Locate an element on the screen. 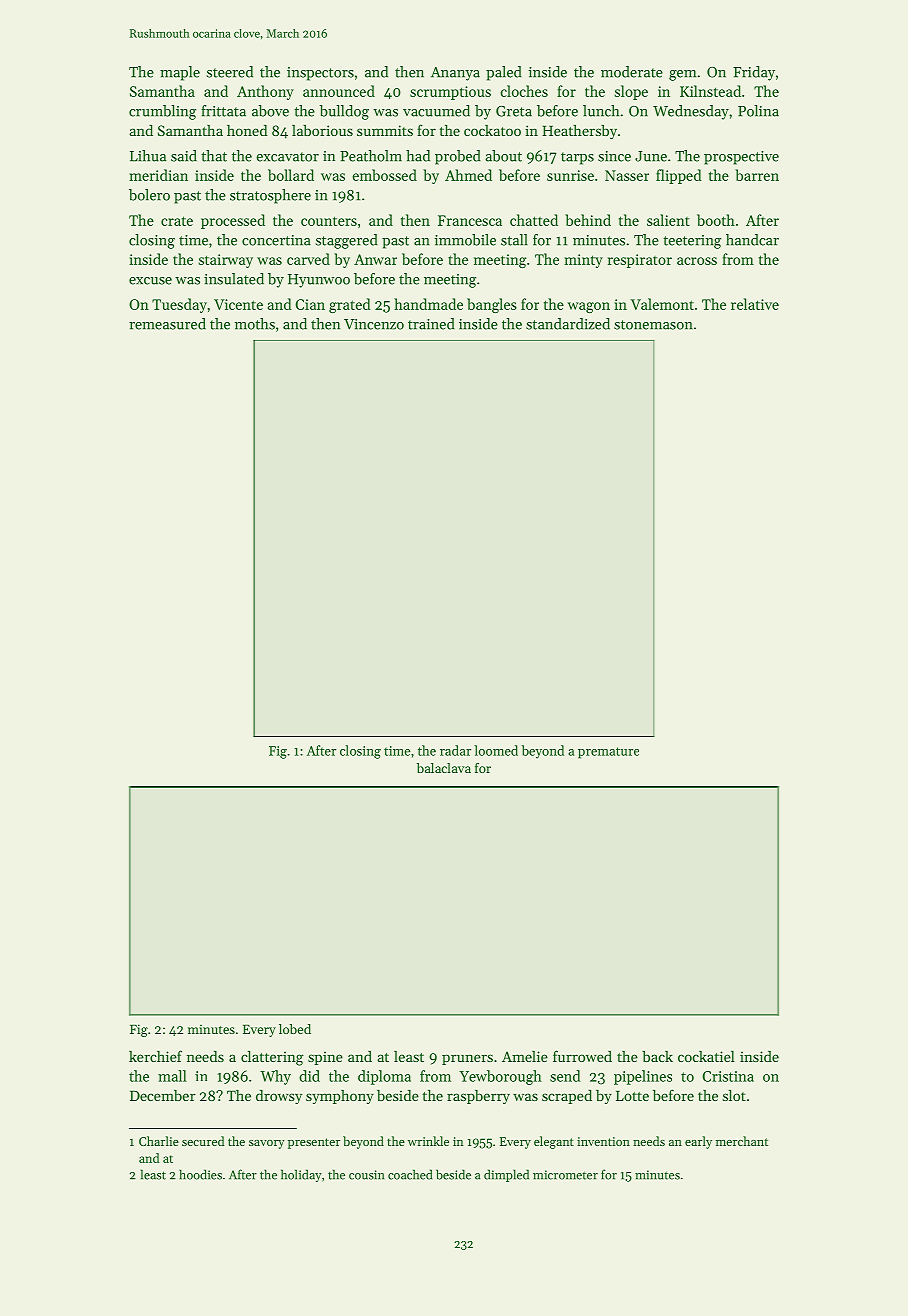  moderate is located at coordinates (632, 72).
